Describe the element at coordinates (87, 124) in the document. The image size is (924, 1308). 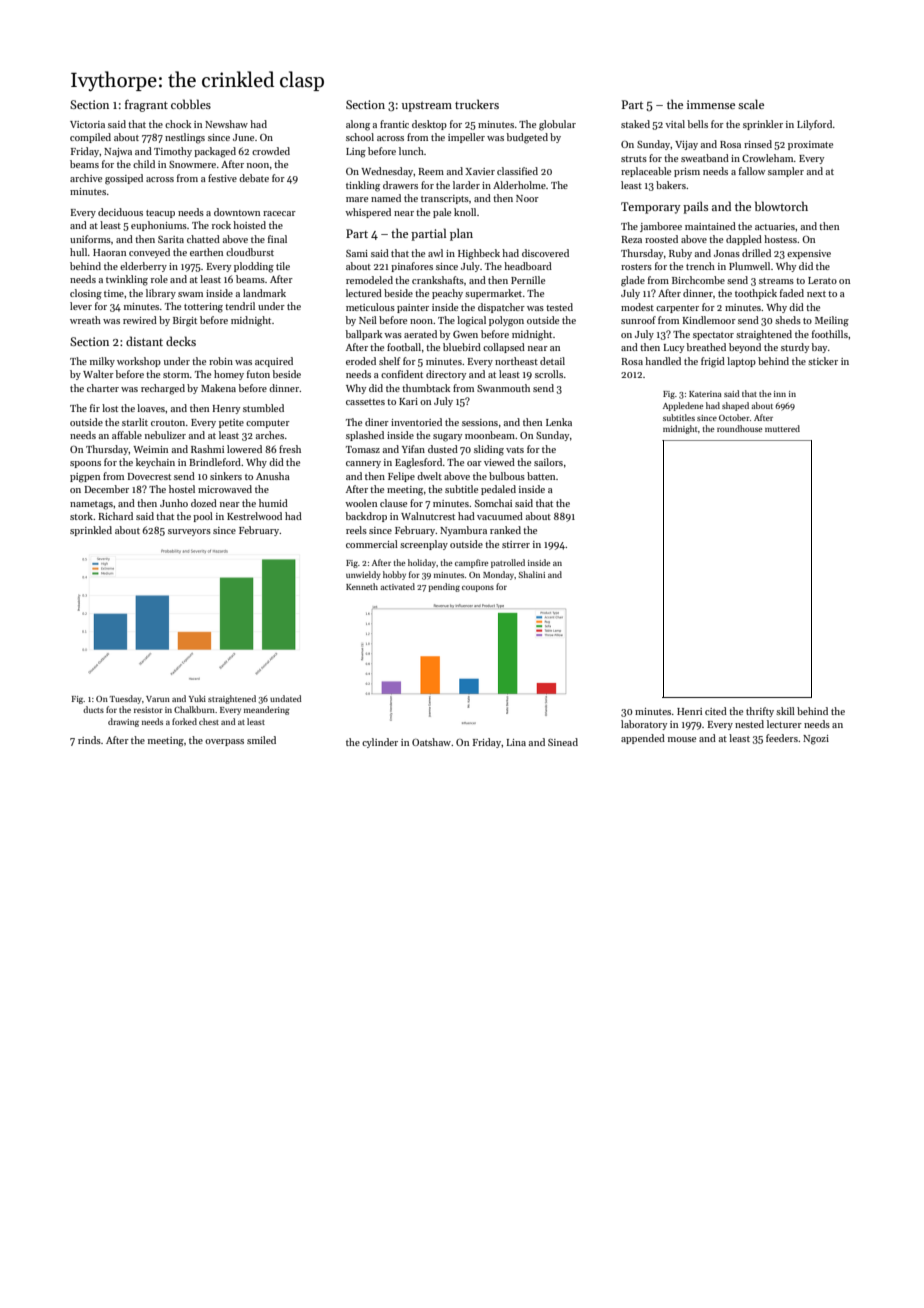
I see `Victoria` at that location.
